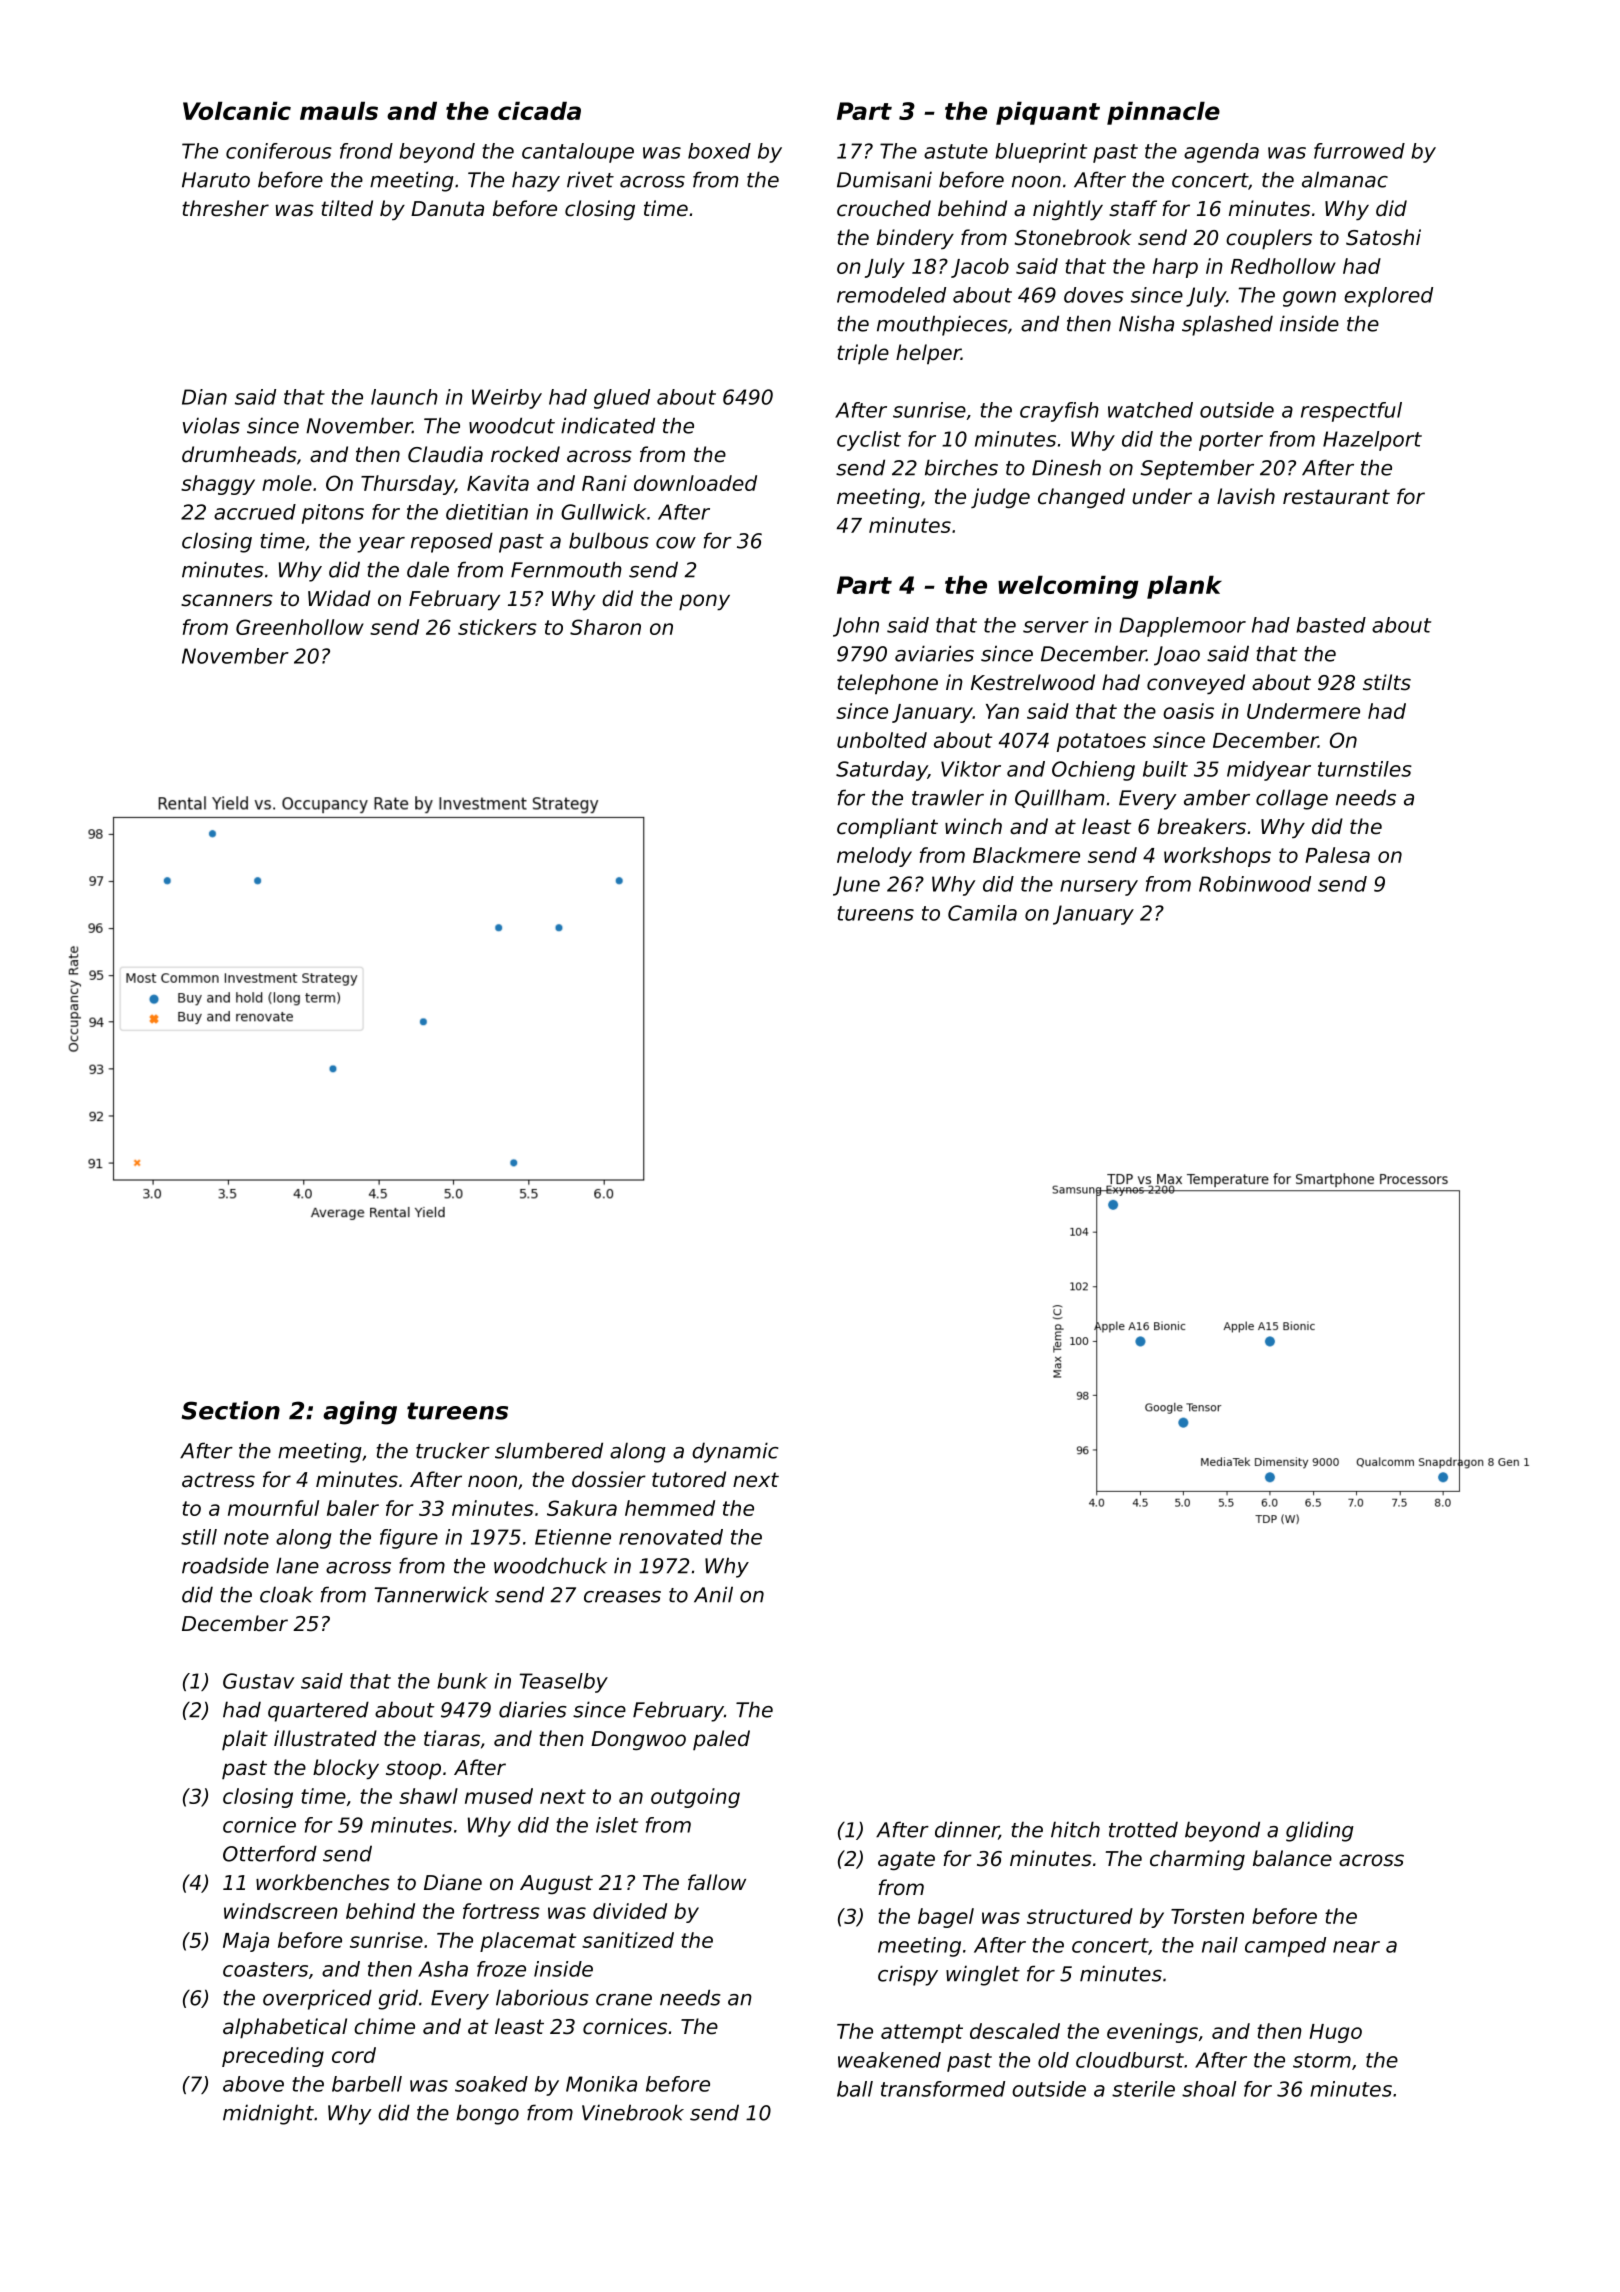 This page has width=1620, height=2292. I want to click on boxed, so click(719, 151).
